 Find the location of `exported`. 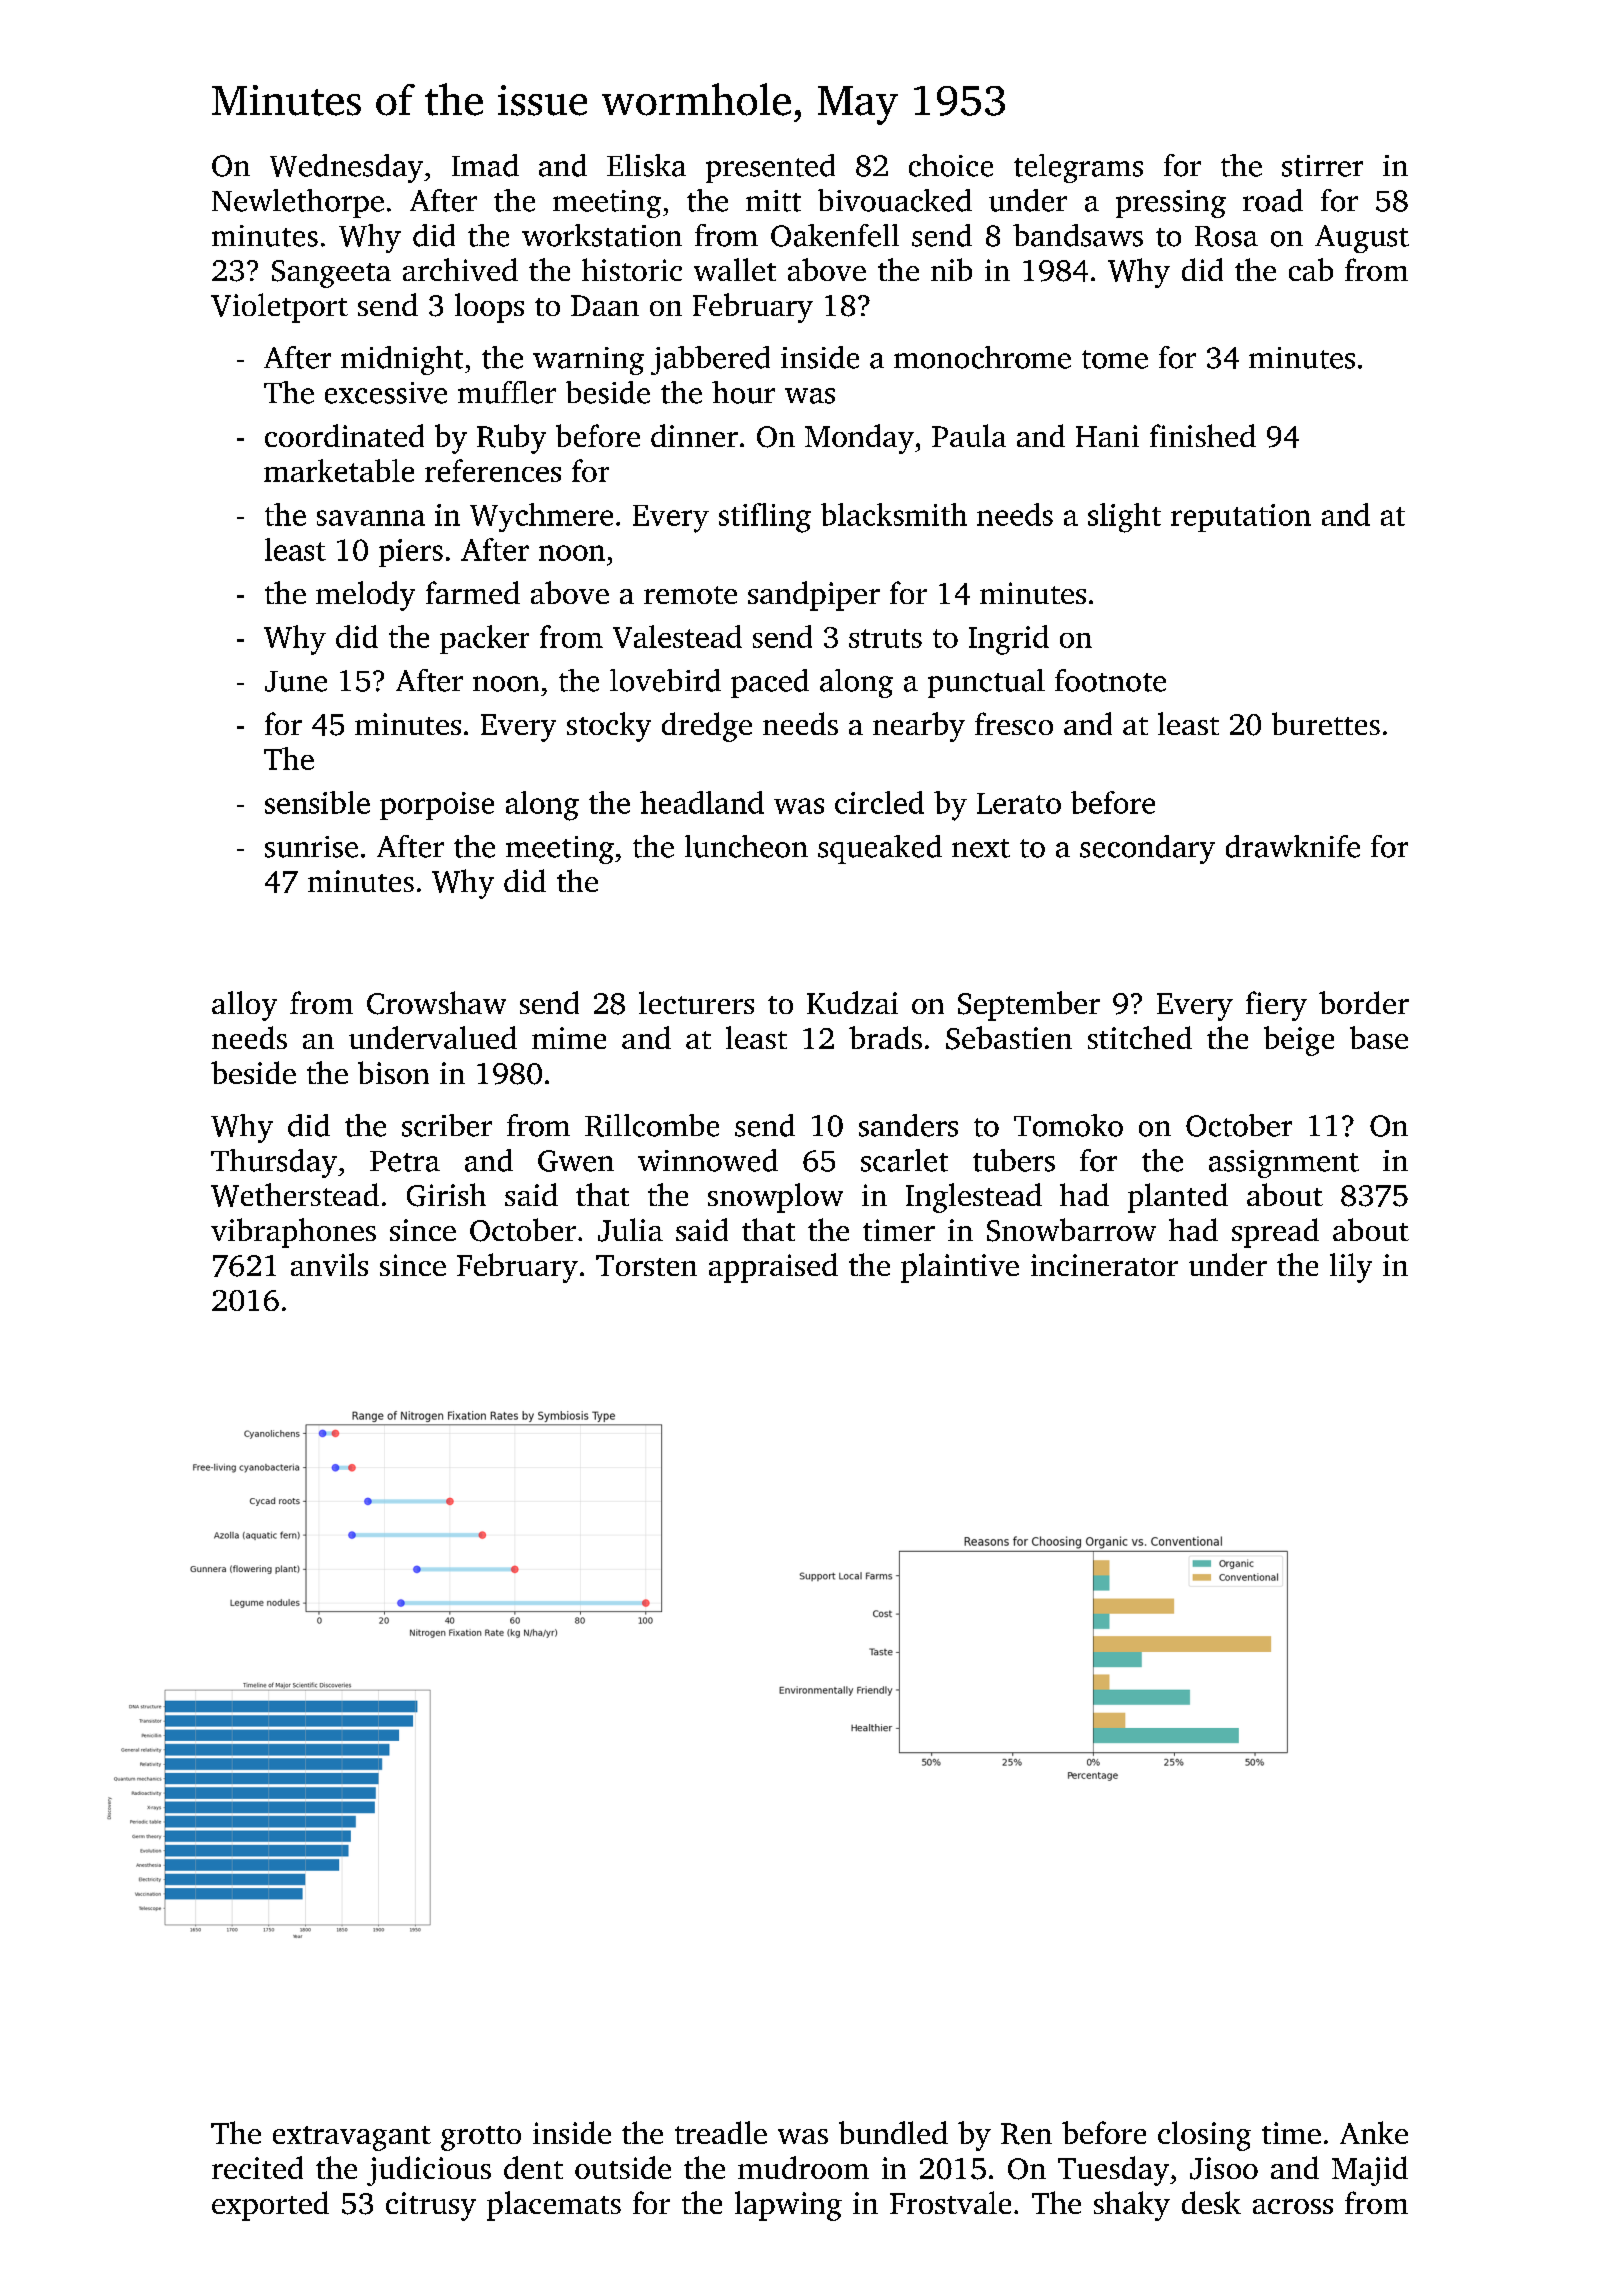

exported is located at coordinates (270, 2206).
